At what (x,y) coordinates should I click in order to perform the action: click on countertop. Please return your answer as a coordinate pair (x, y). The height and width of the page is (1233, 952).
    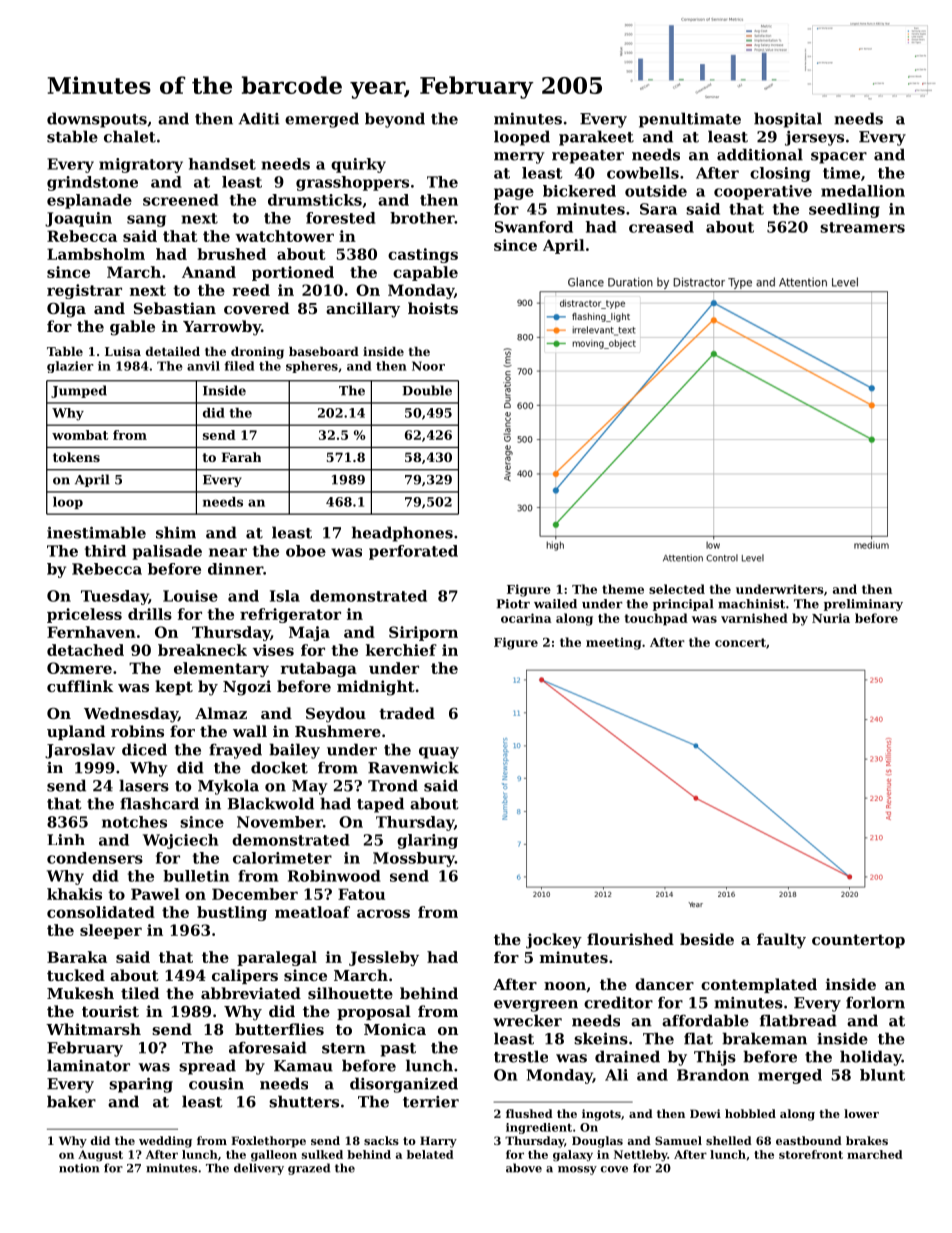
    Looking at the image, I should click on (858, 941).
